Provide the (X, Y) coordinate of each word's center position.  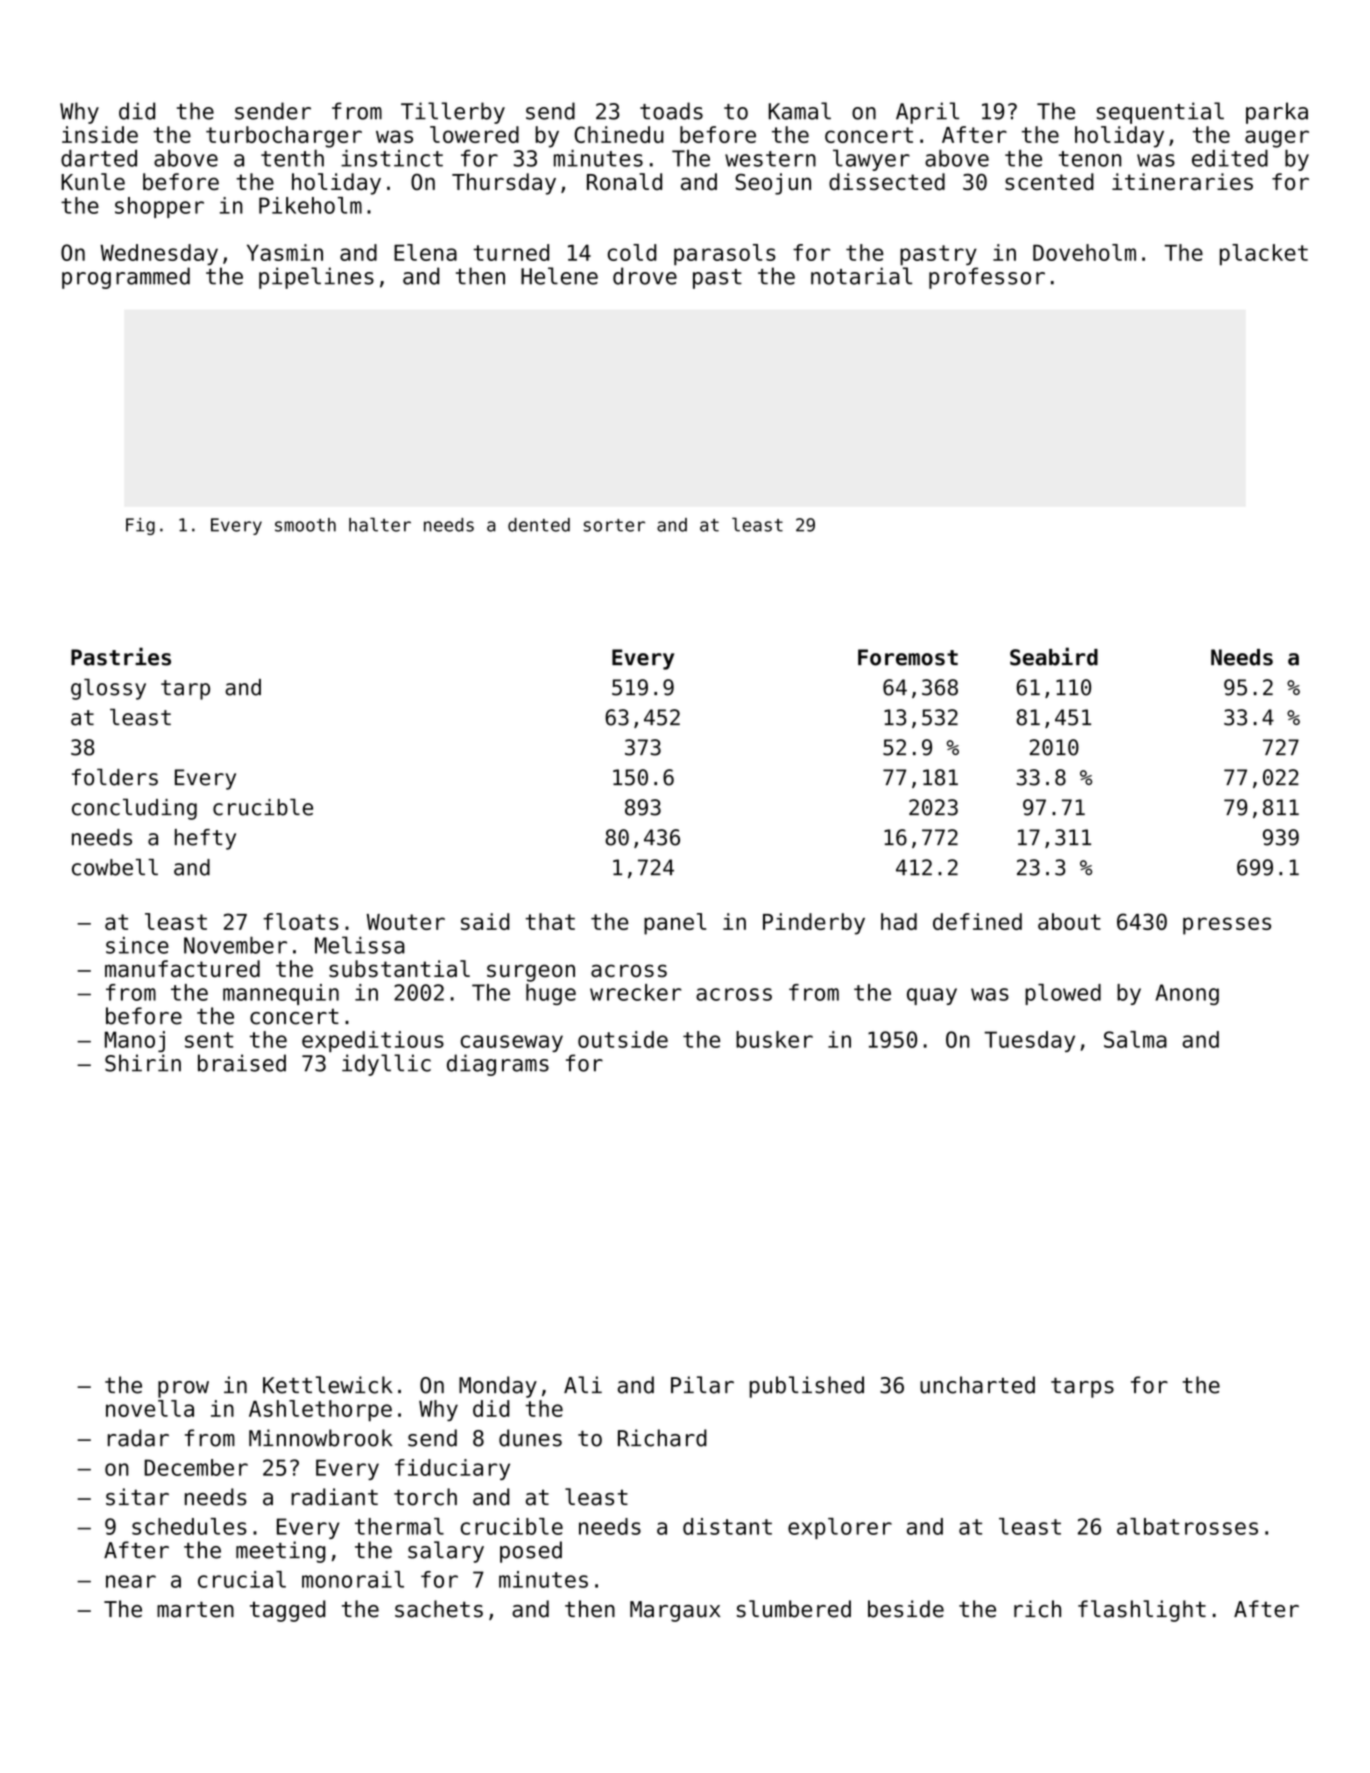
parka (1277, 113)
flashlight (1142, 1611)
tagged (287, 1611)
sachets (439, 1609)
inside (100, 134)
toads (671, 111)
